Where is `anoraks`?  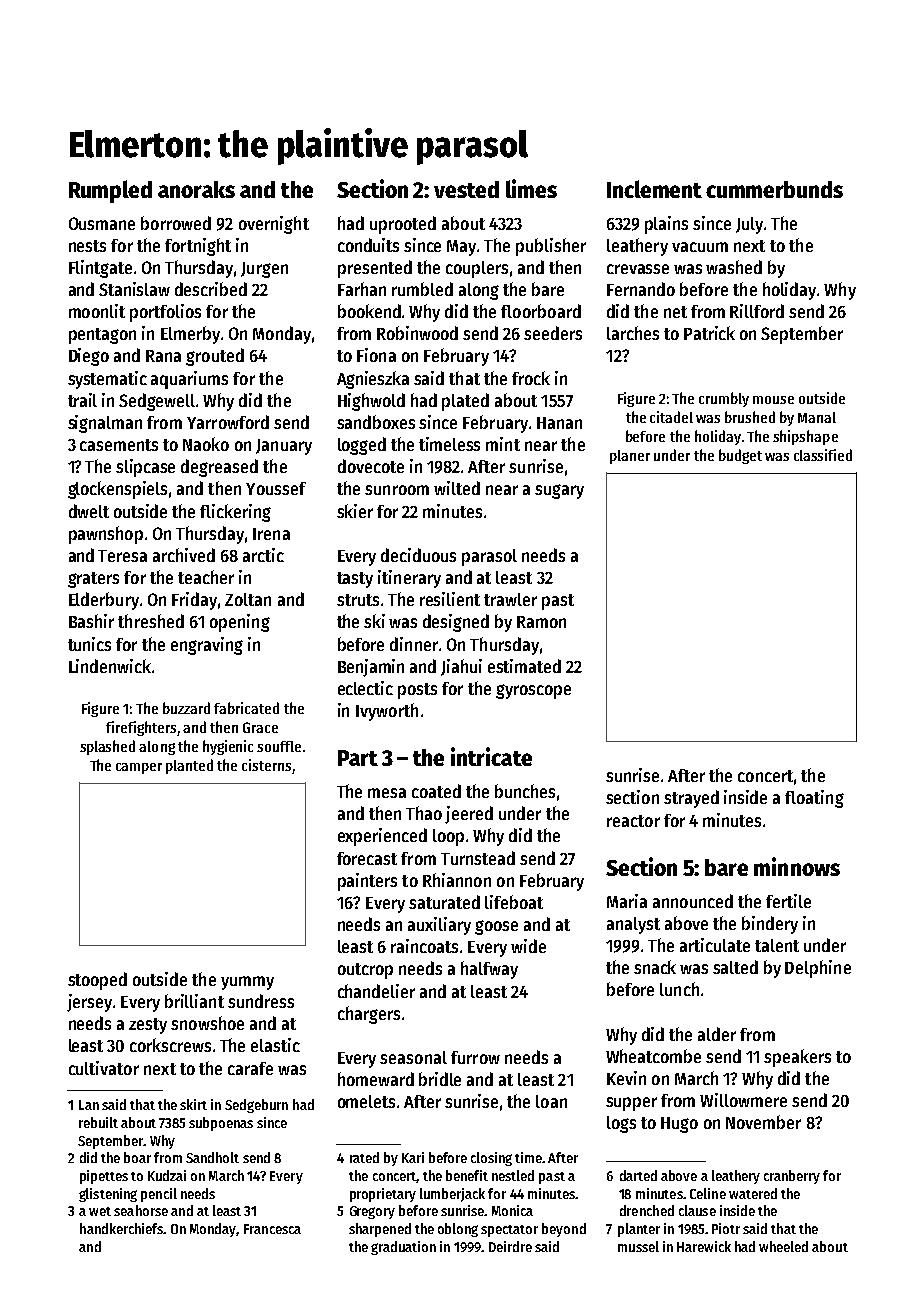 anoraks is located at coordinates (196, 189).
